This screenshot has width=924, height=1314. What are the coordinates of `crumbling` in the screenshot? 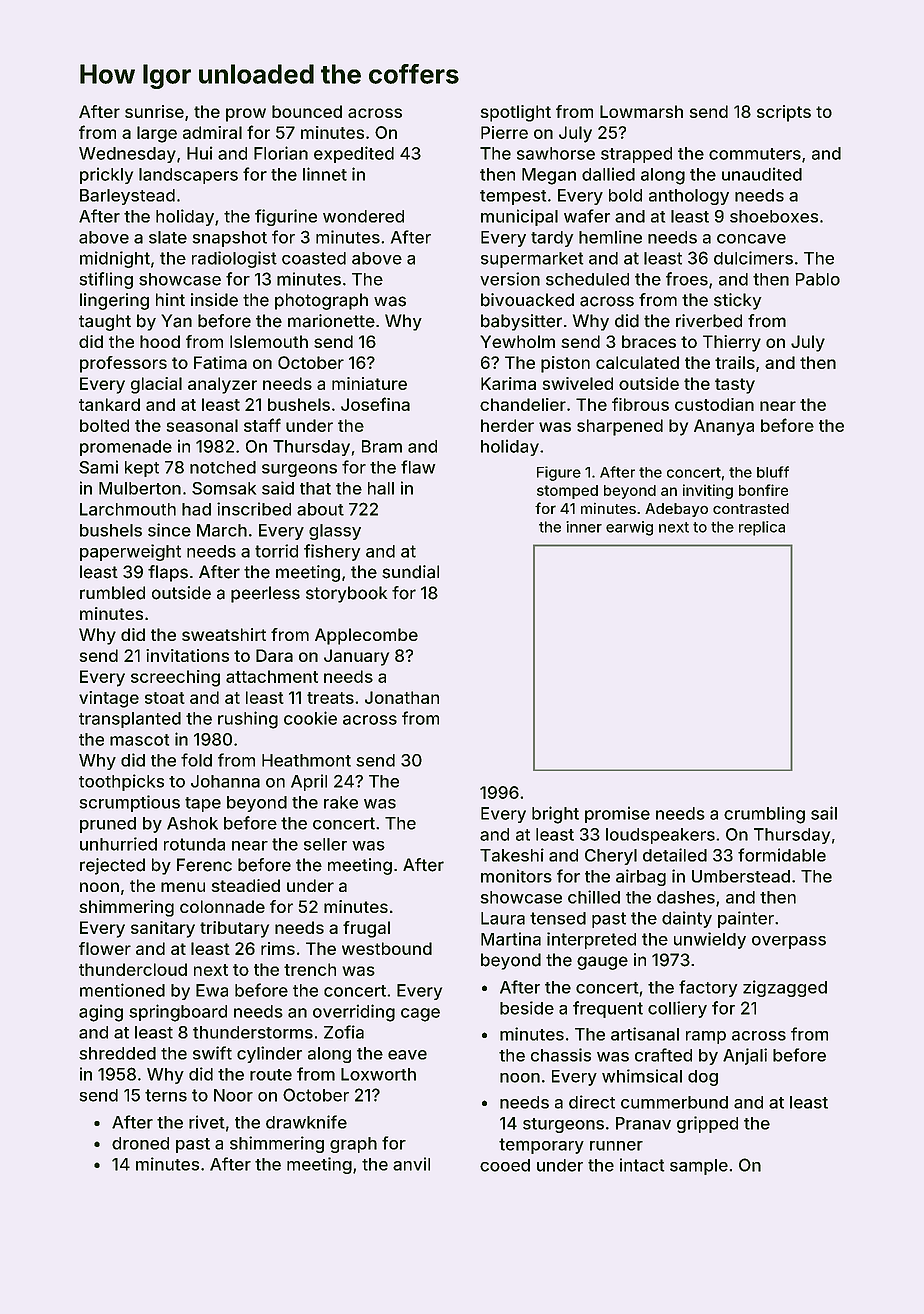 It's located at (764, 815).
